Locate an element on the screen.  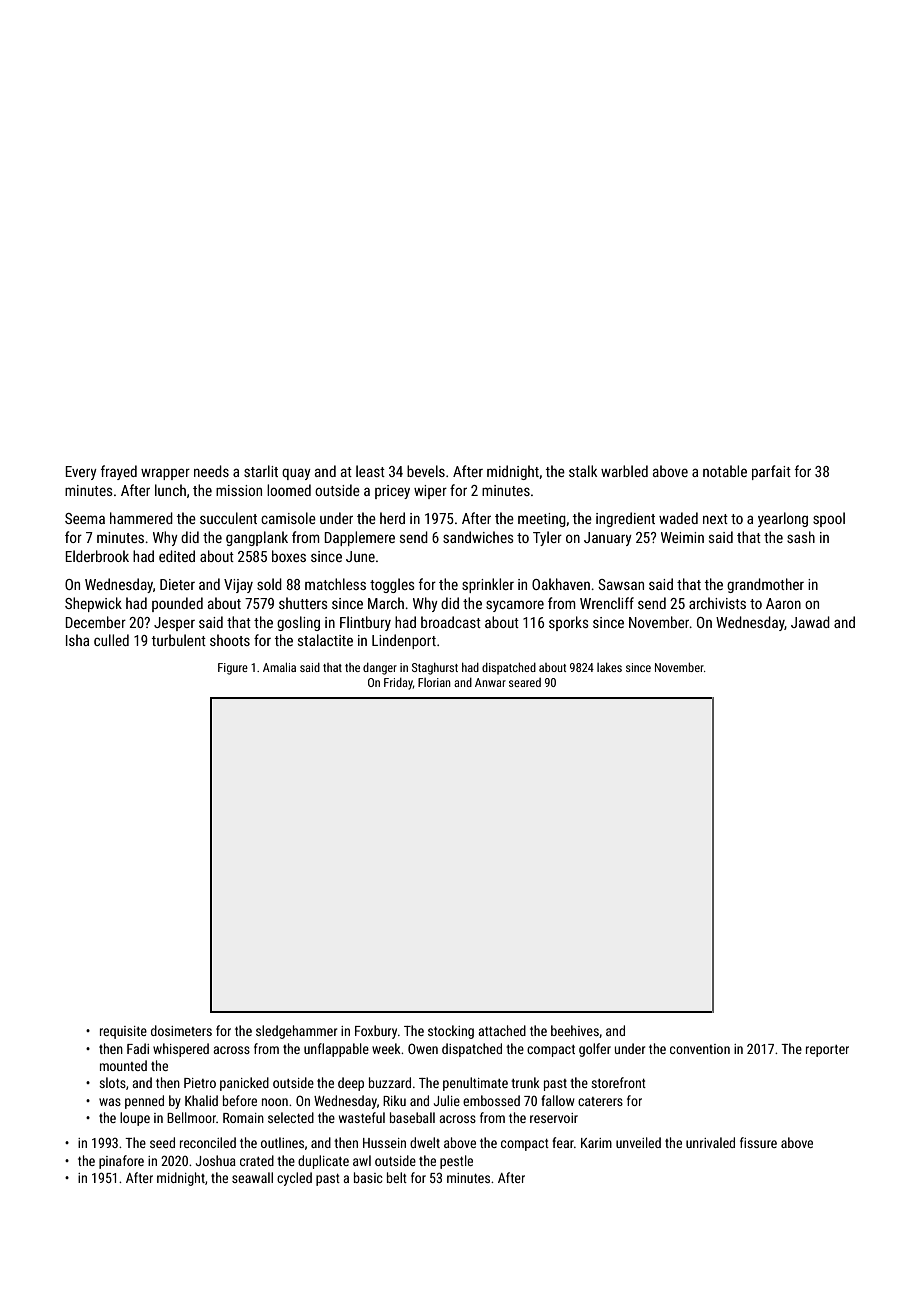
seawall is located at coordinates (252, 1177).
